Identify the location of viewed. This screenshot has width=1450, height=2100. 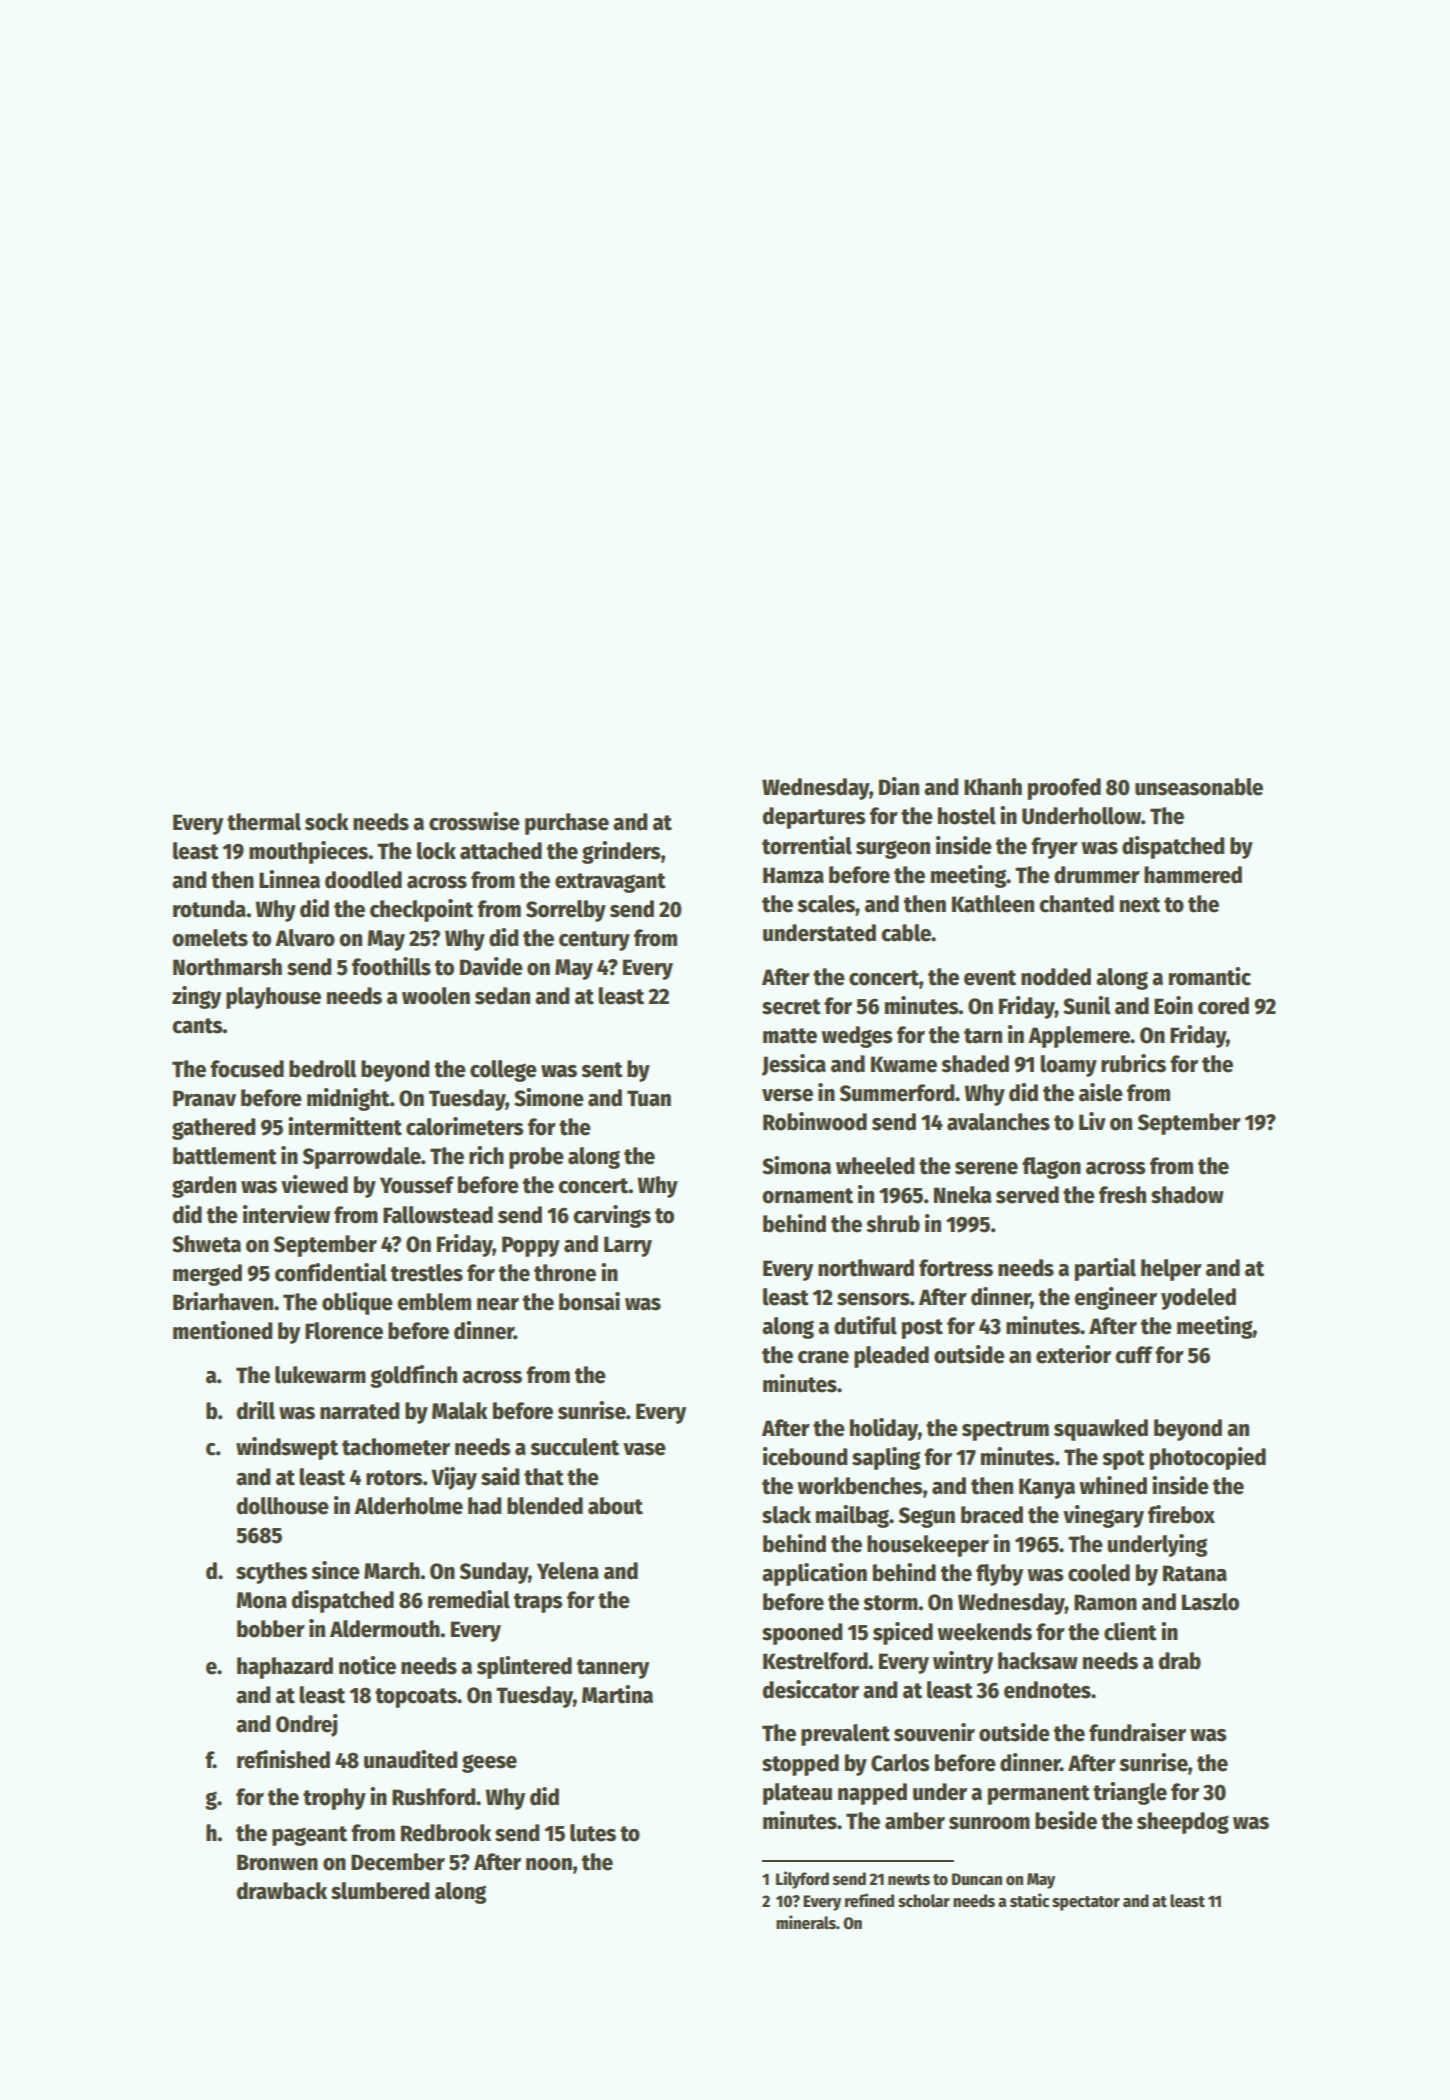
(314, 1184).
